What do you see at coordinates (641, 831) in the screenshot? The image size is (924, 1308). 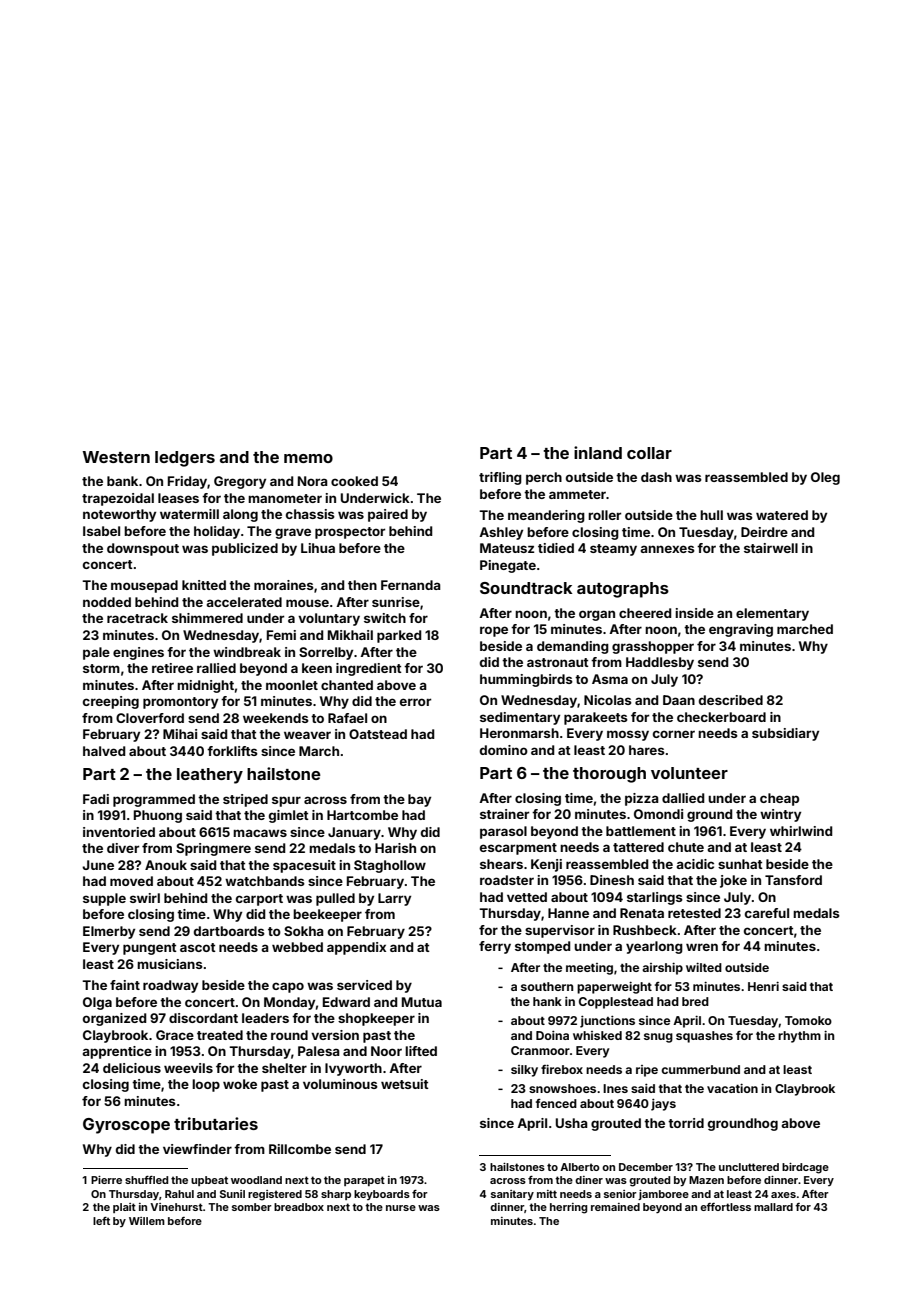 I see `battlement` at bounding box center [641, 831].
